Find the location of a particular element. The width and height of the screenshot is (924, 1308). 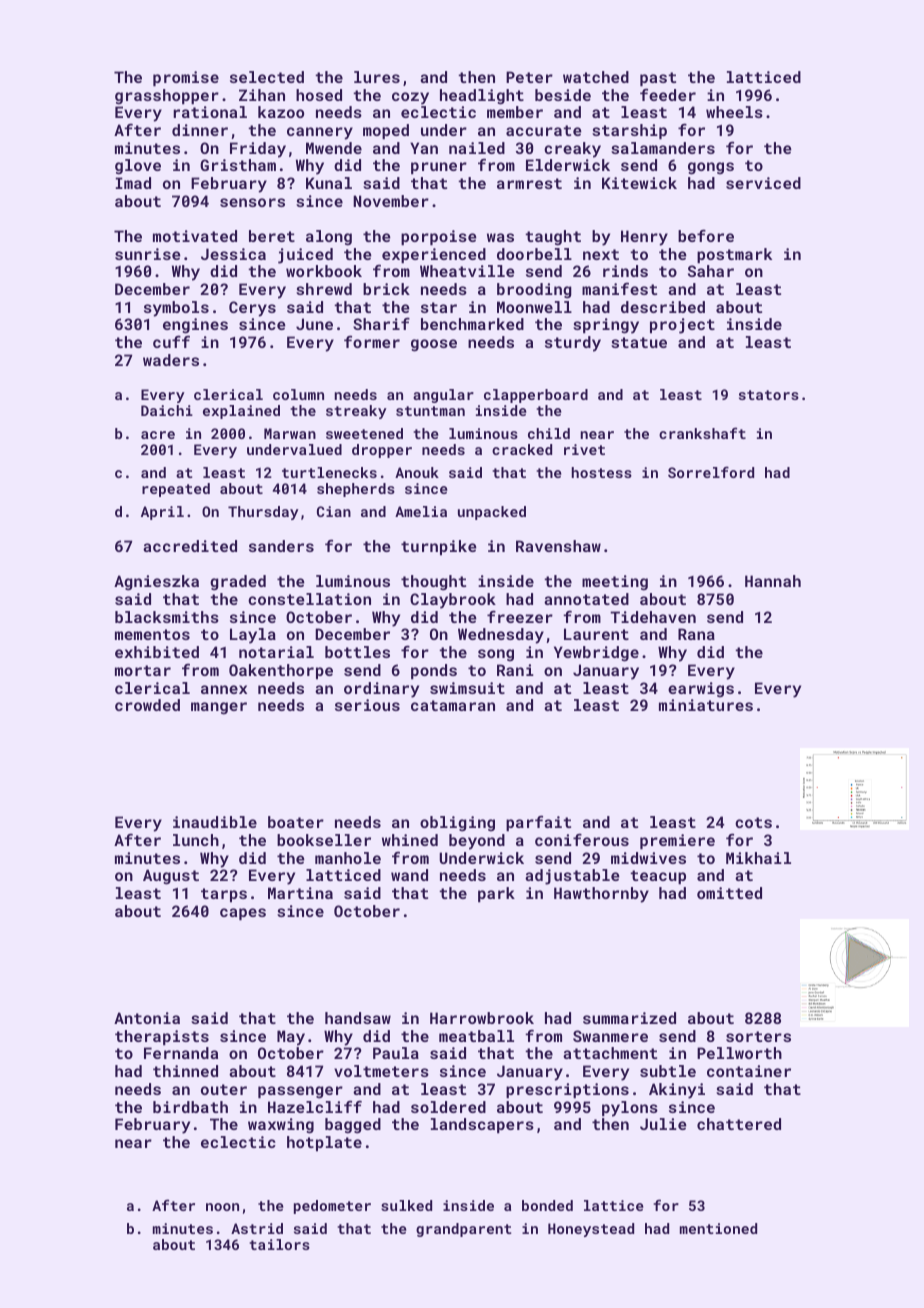

wand is located at coordinates (409, 875).
